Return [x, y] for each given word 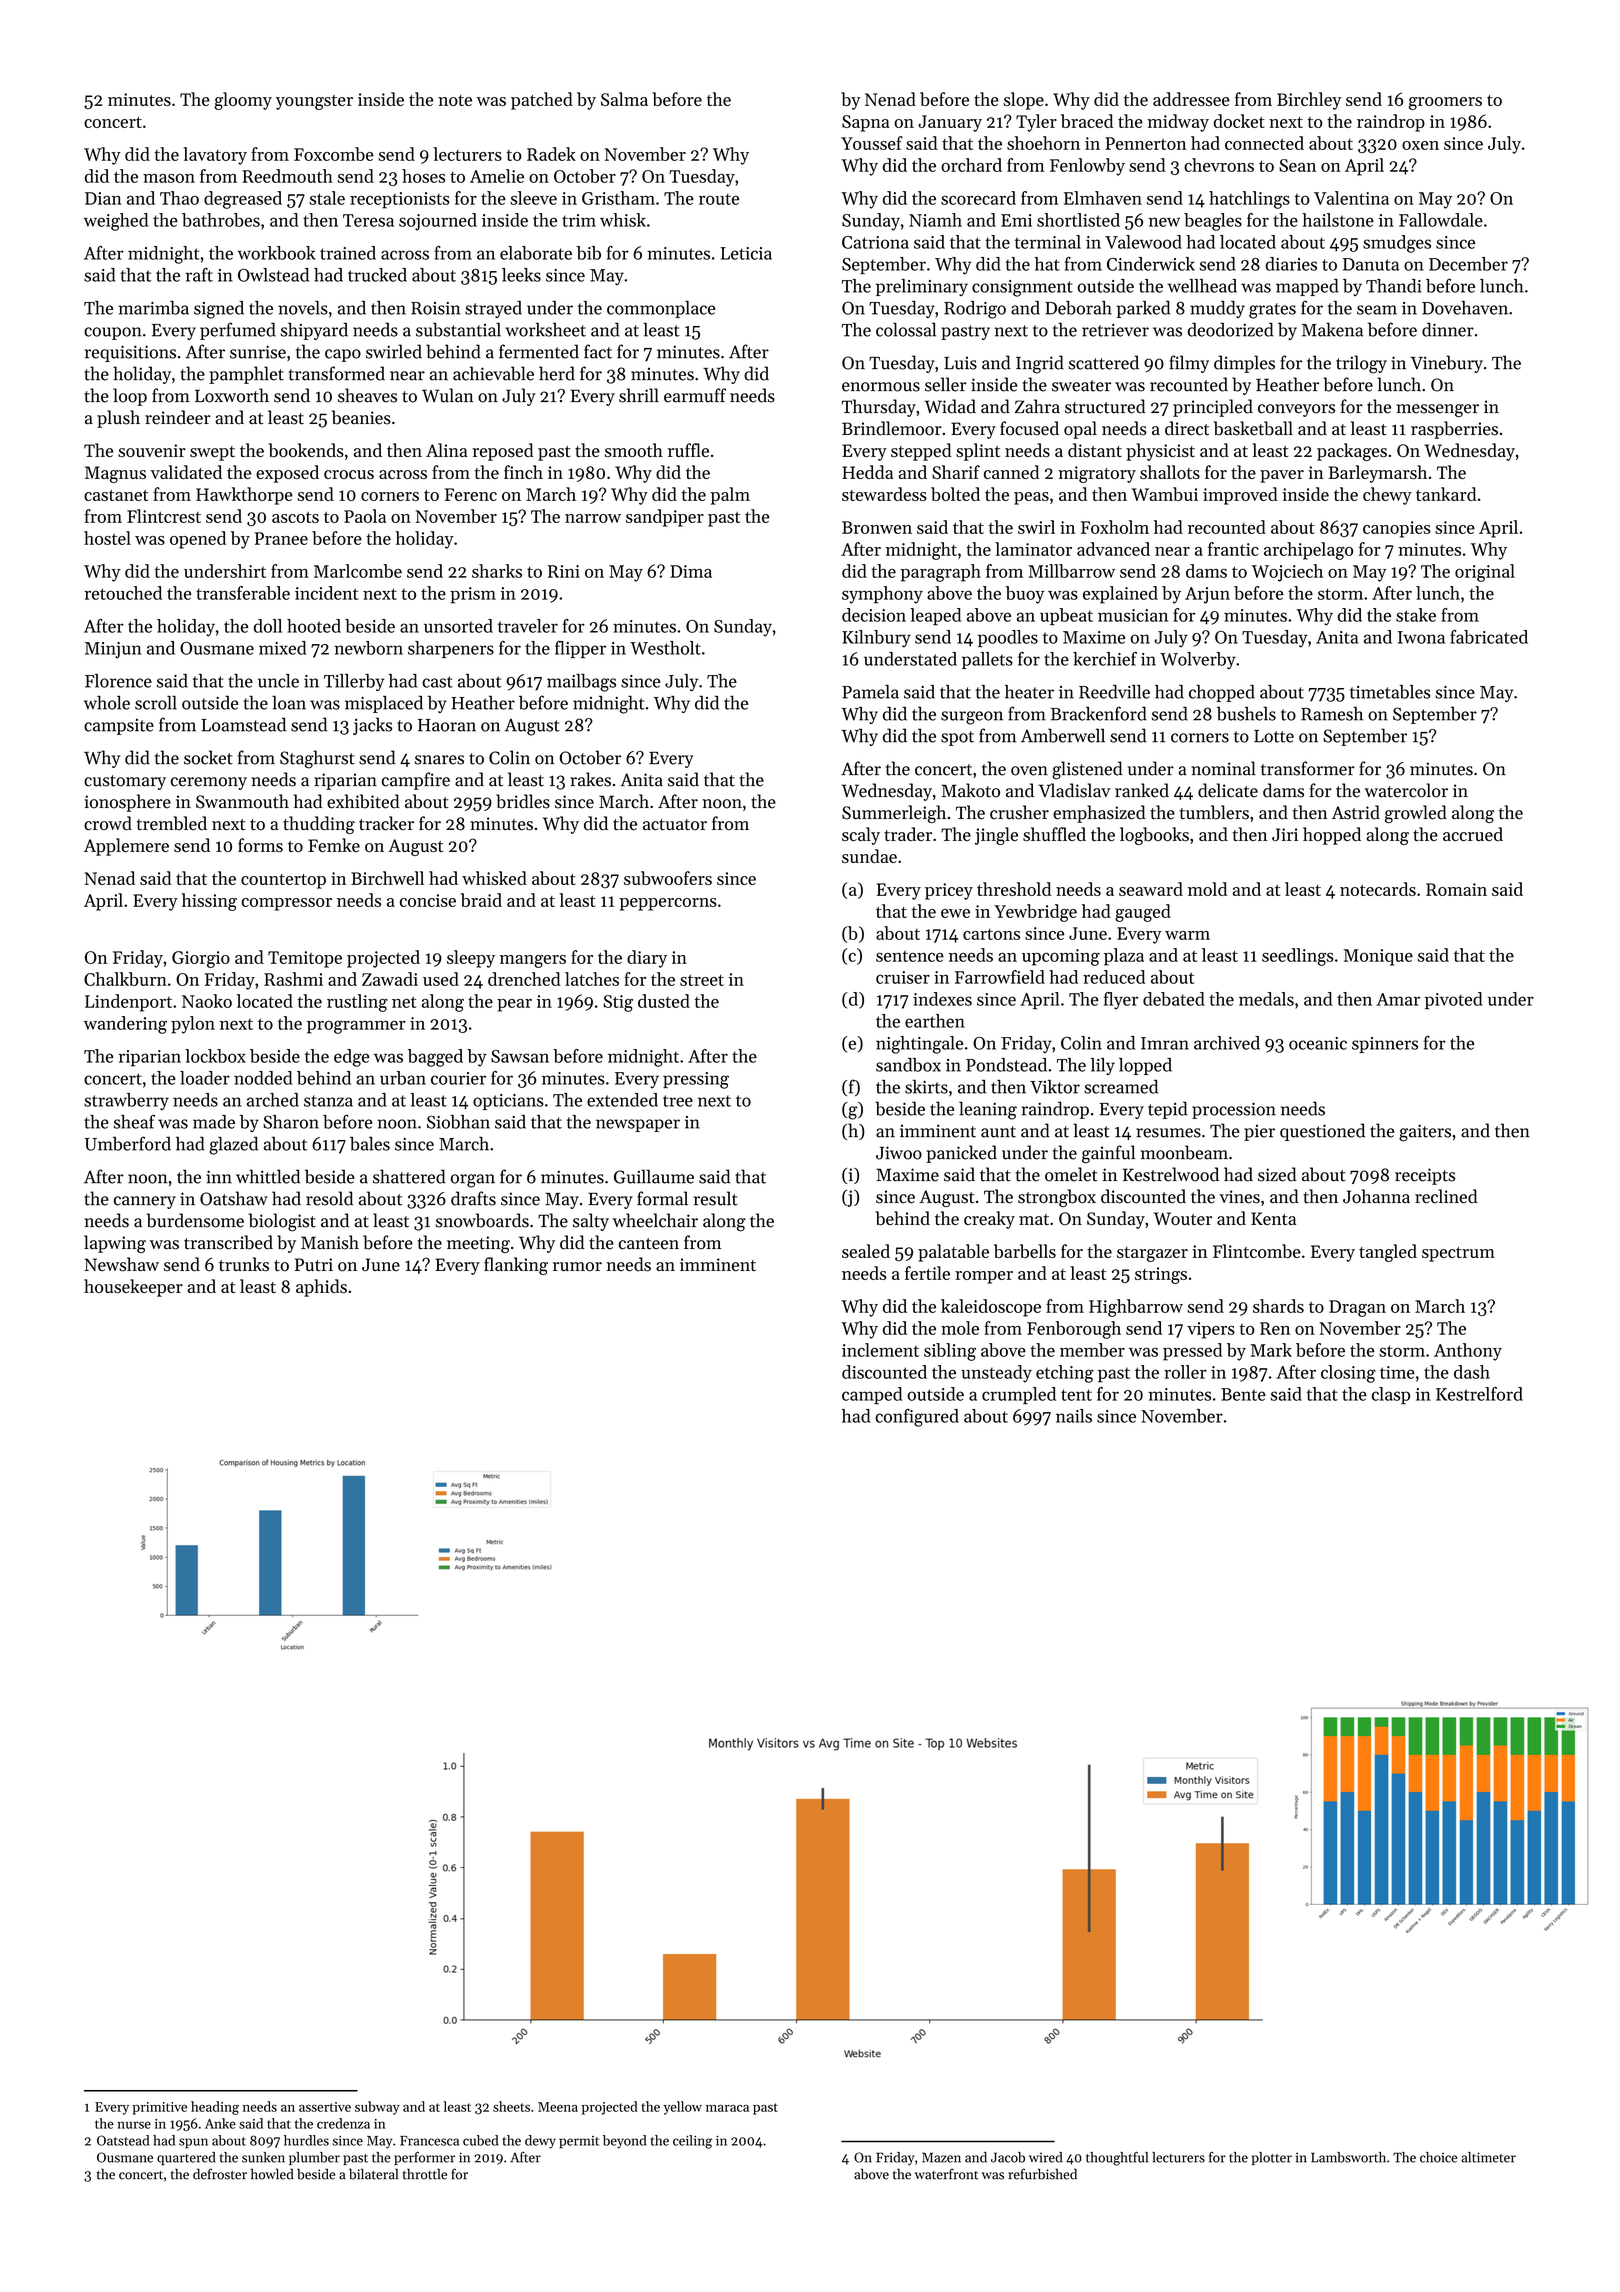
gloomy [243, 101]
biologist [282, 1222]
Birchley [1309, 101]
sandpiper [665, 518]
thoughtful [1117, 2158]
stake [1416, 615]
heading [215, 2108]
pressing [696, 1080]
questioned [1322, 1132]
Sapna [865, 123]
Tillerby [354, 682]
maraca [727, 2108]
